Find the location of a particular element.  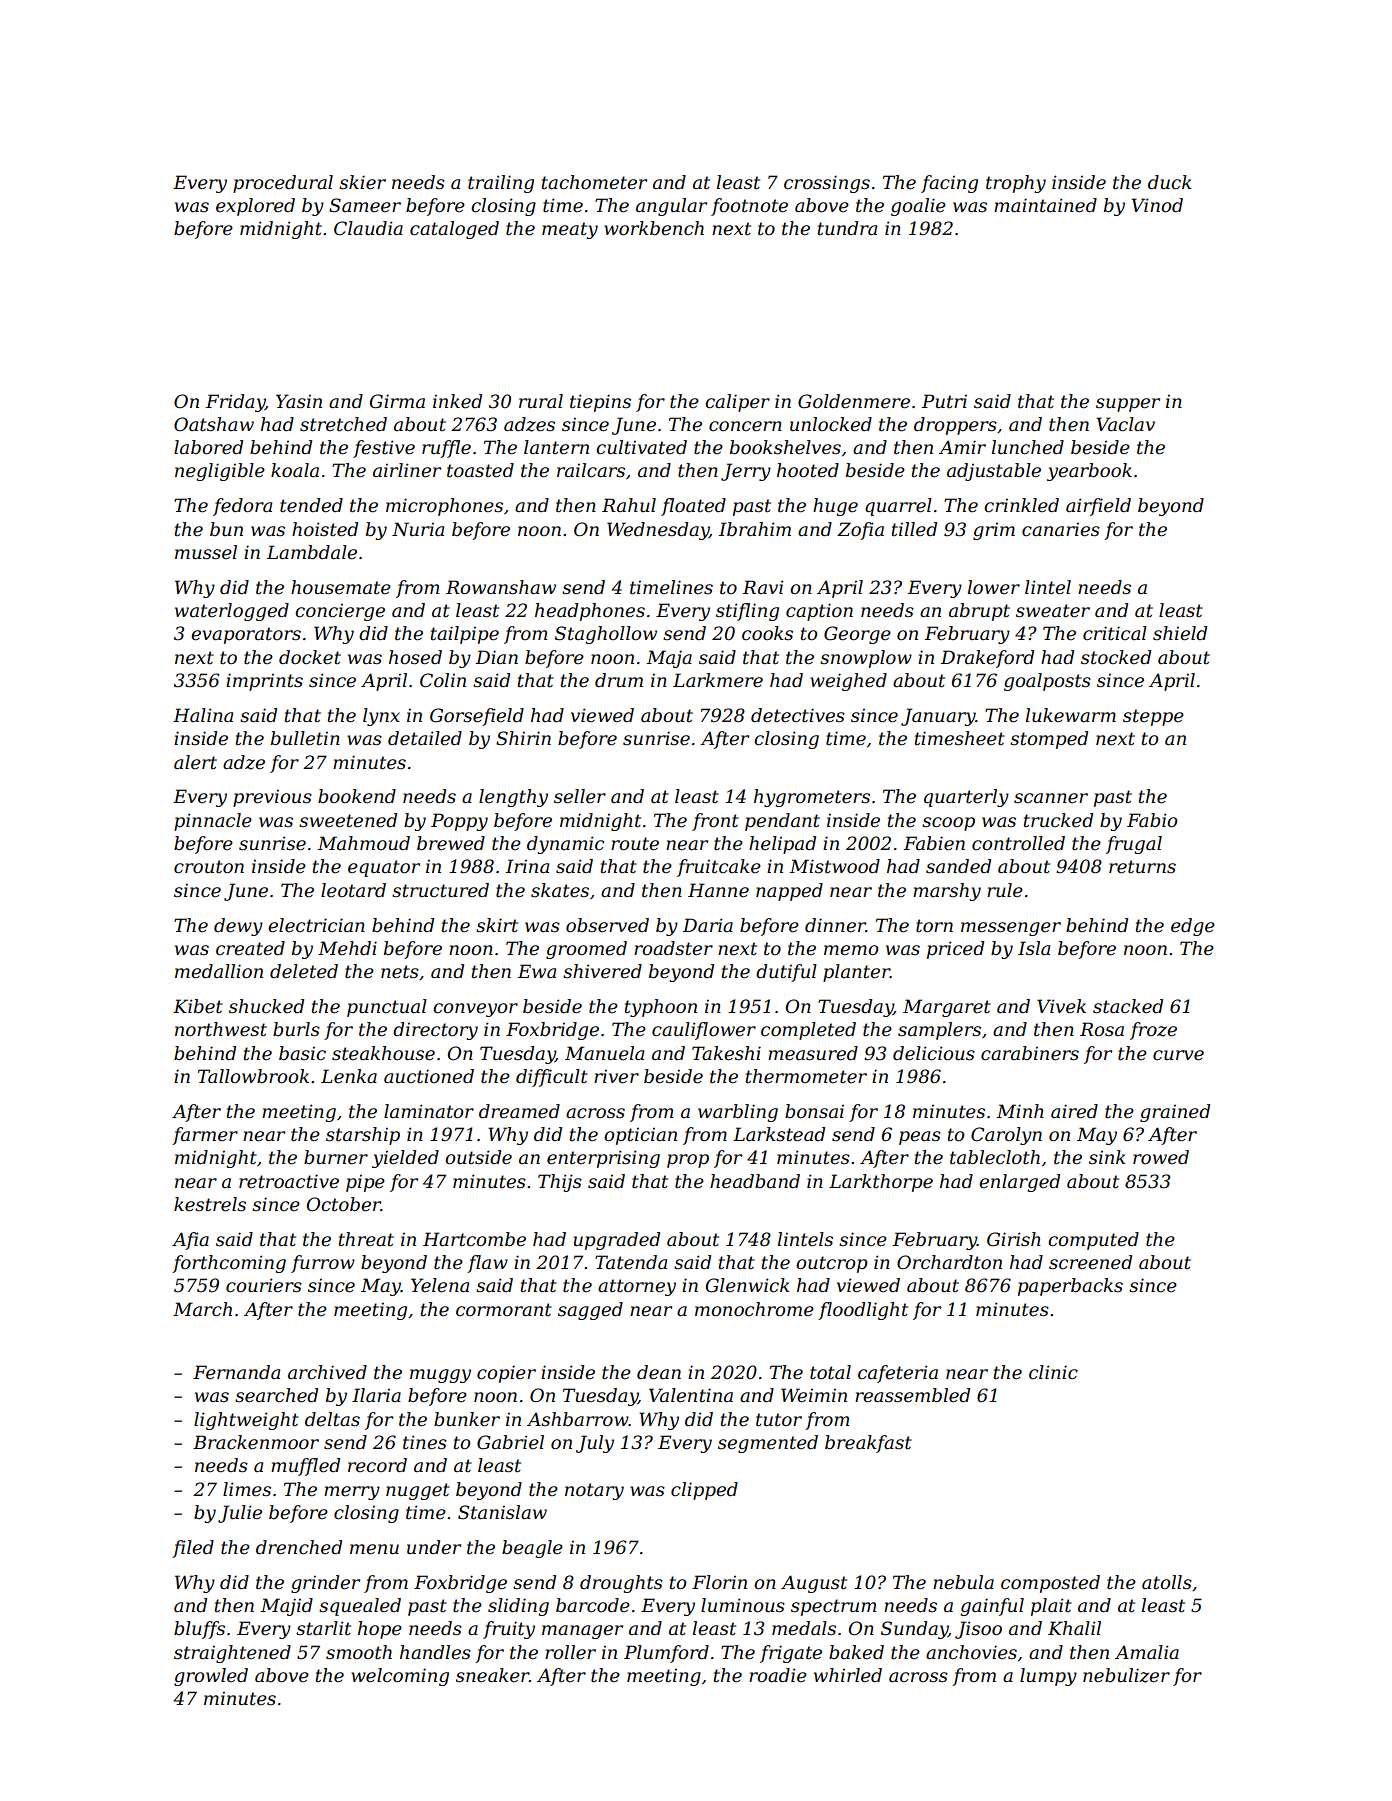

clipped is located at coordinates (704, 1491).
